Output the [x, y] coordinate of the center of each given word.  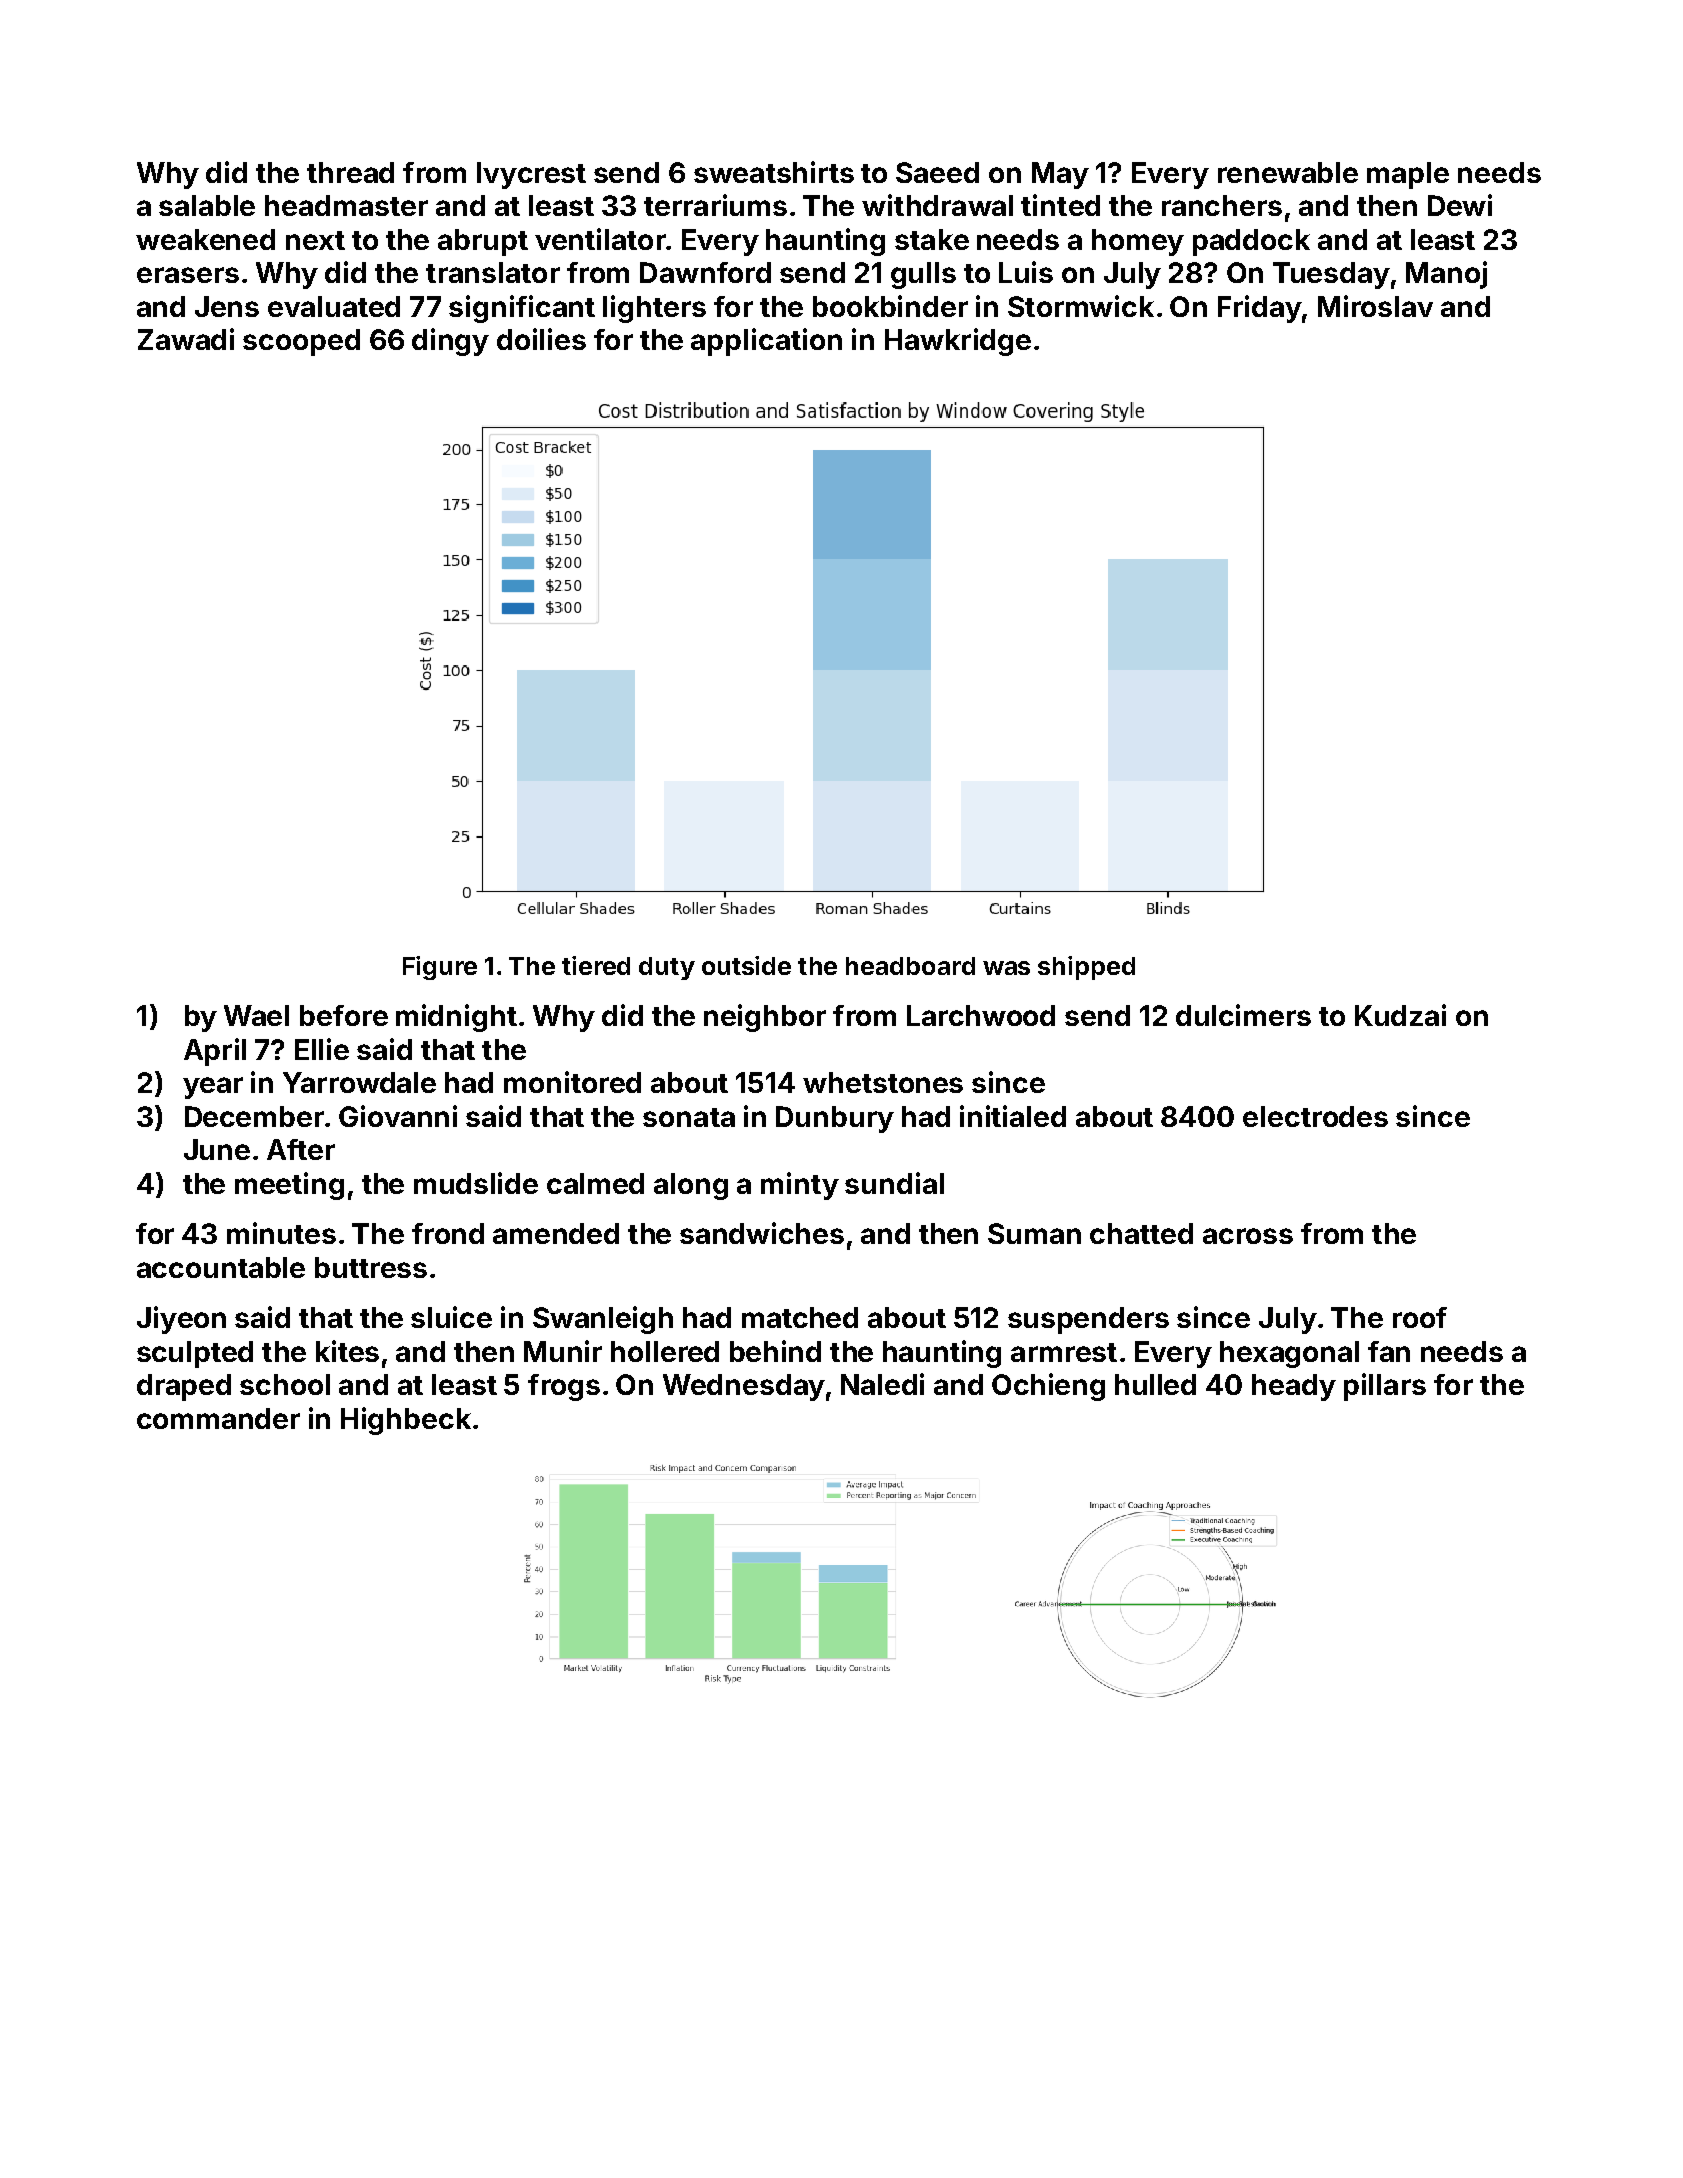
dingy [450, 342]
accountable [221, 1267]
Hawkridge [958, 342]
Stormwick [1081, 306]
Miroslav [1375, 306]
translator [493, 272]
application [766, 342]
